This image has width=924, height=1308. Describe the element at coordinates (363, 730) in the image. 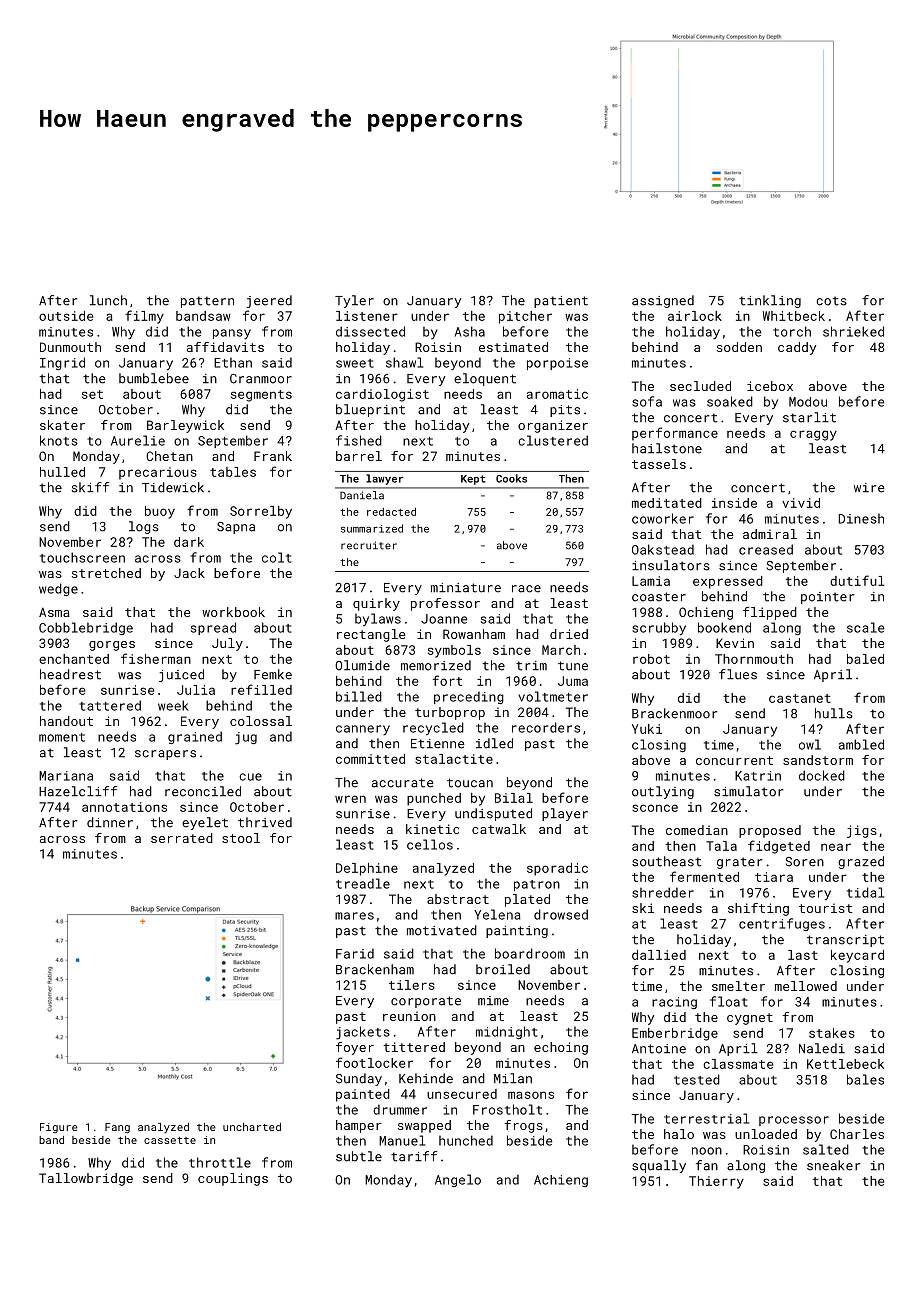

I see `cannery` at that location.
